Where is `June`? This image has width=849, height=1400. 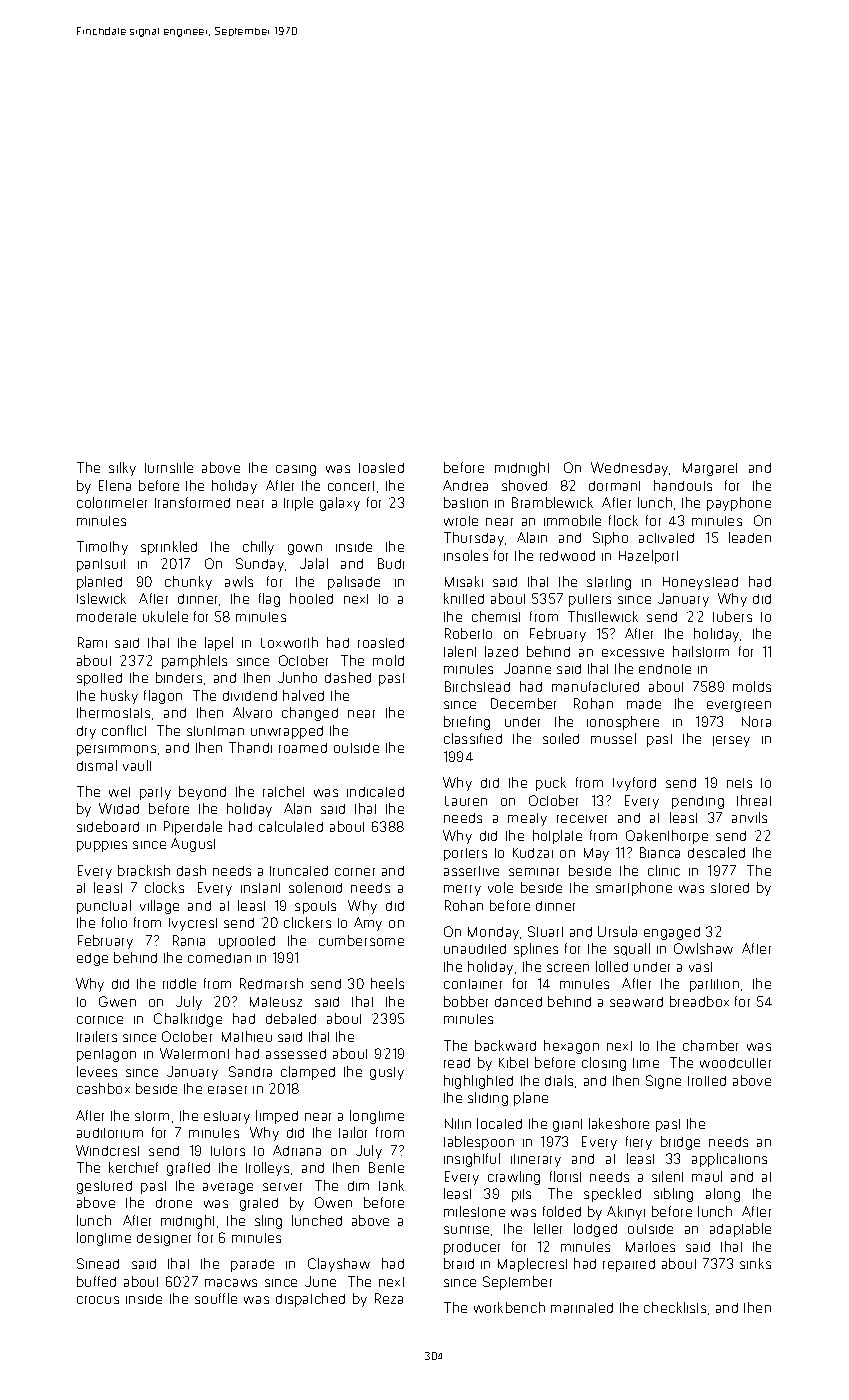 June is located at coordinates (320, 1281).
